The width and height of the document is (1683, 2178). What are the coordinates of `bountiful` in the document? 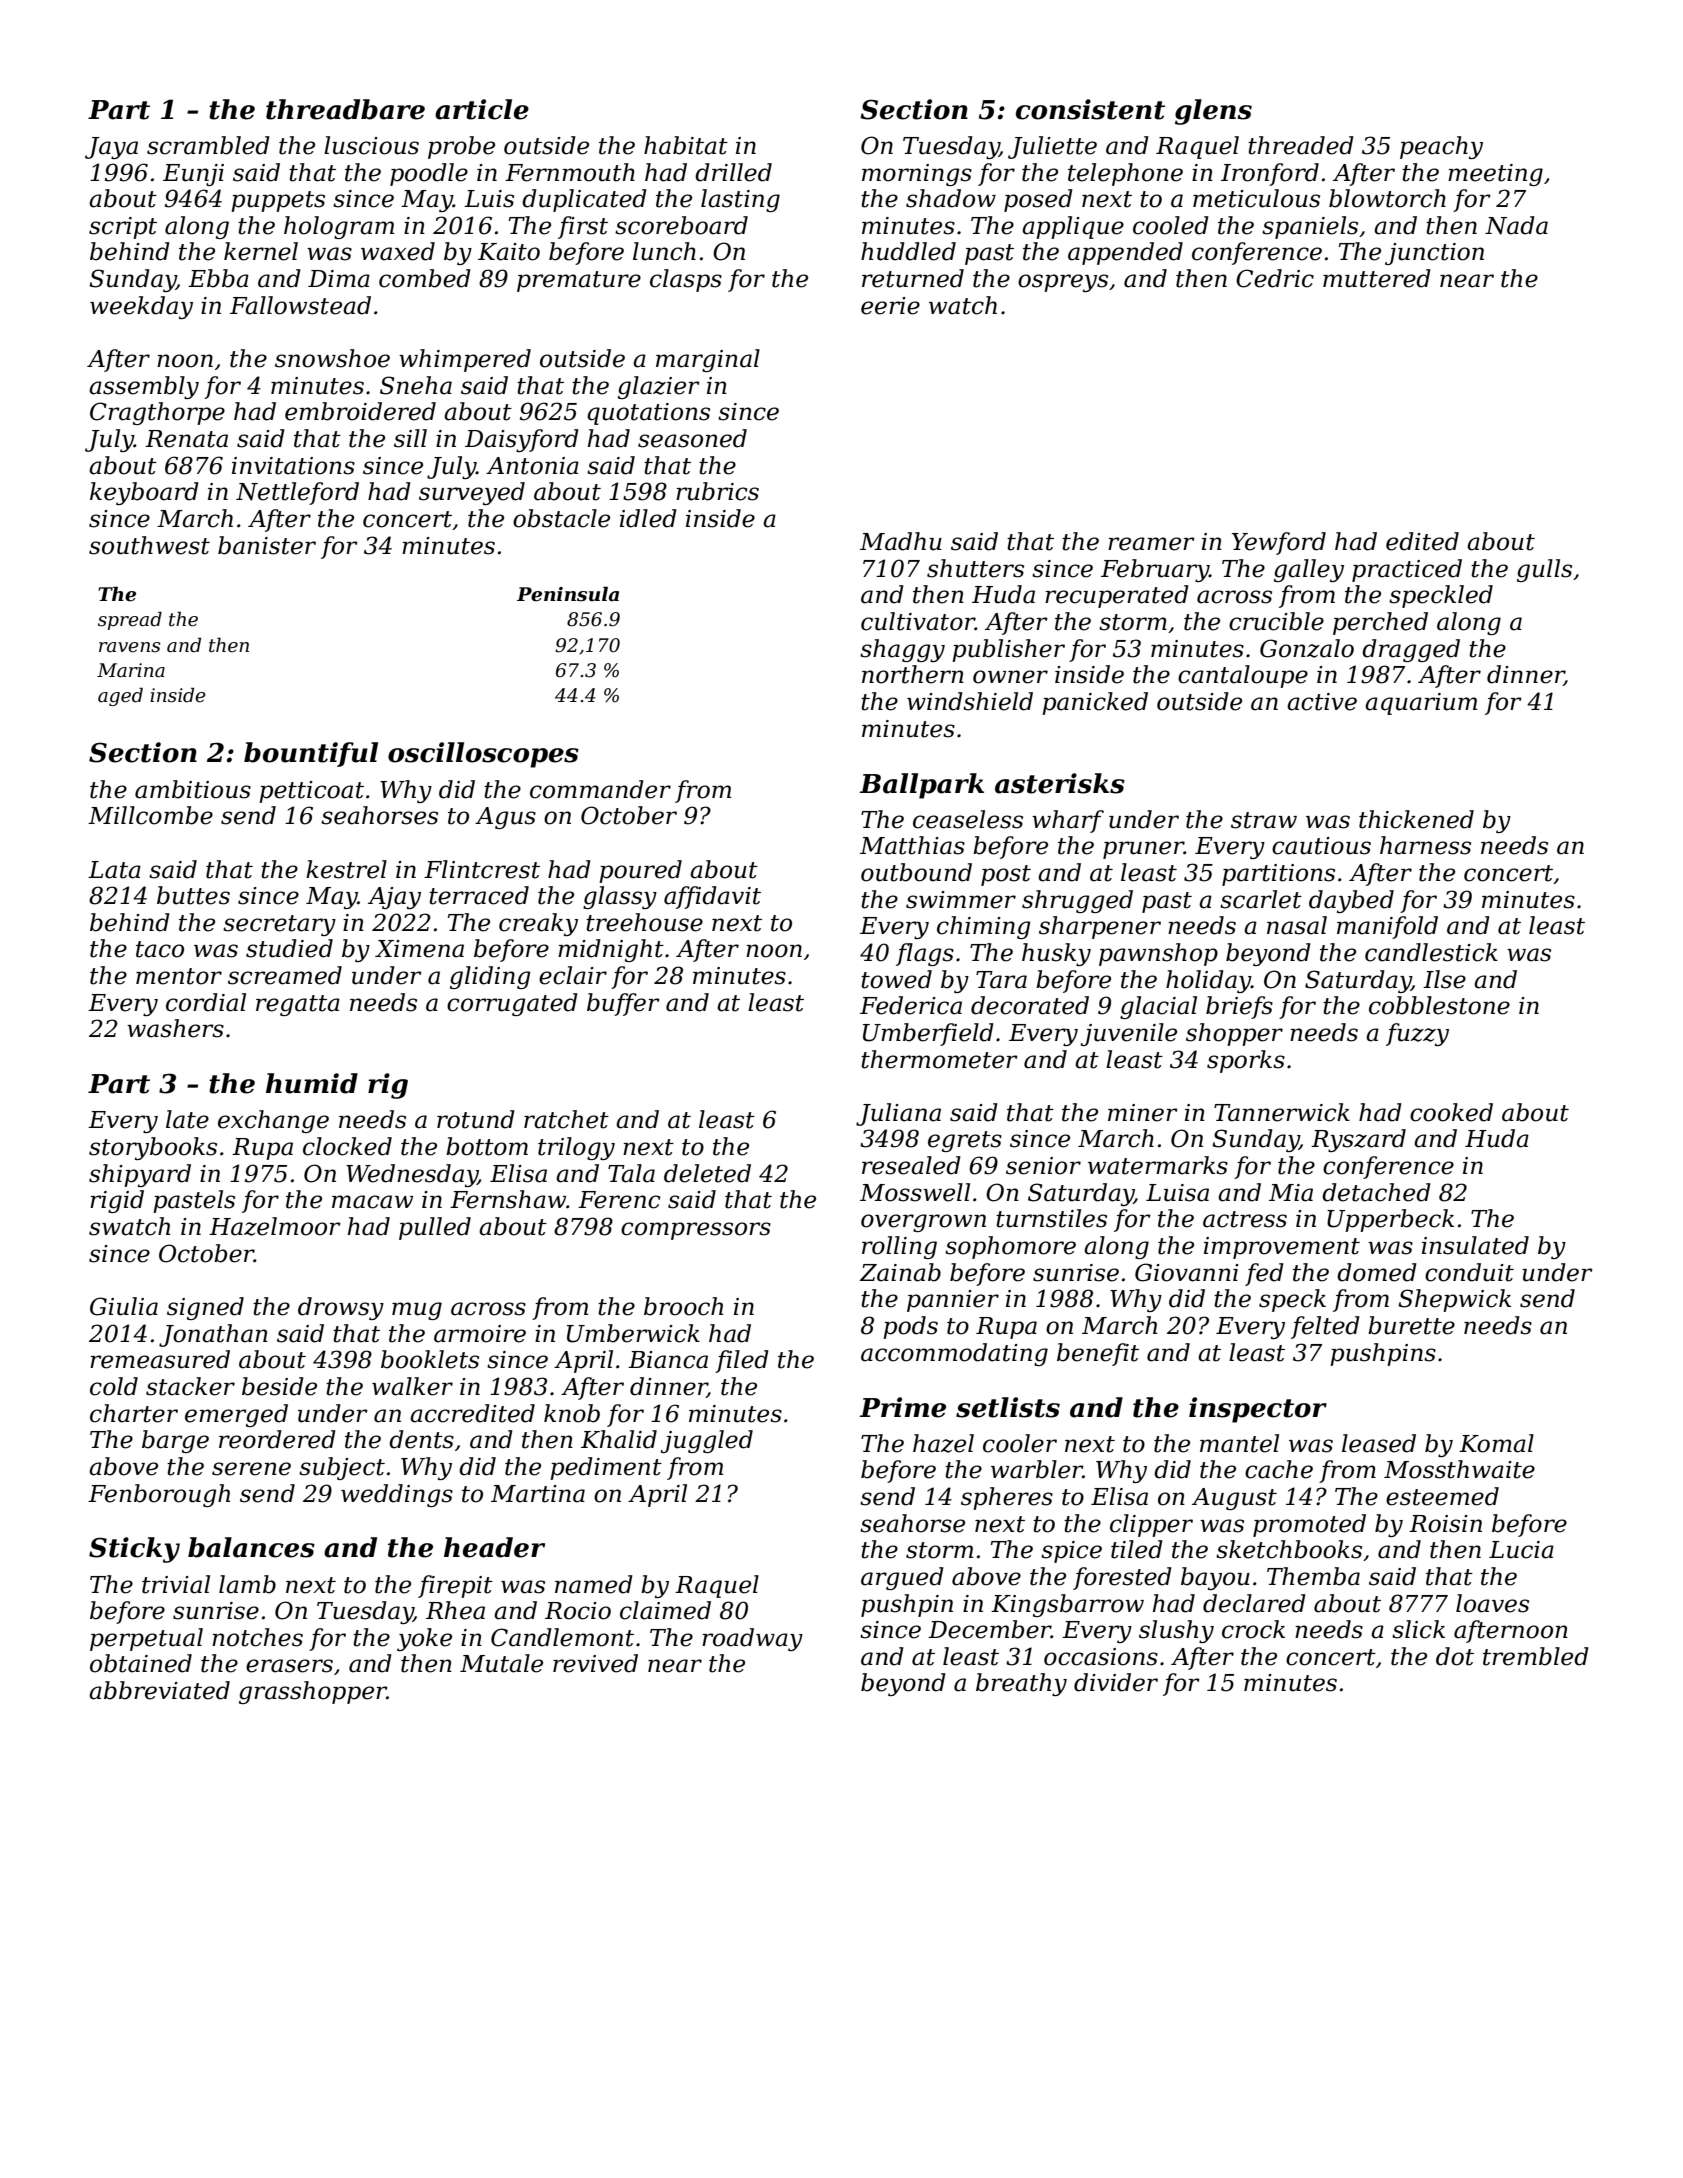 It's located at (311, 754).
